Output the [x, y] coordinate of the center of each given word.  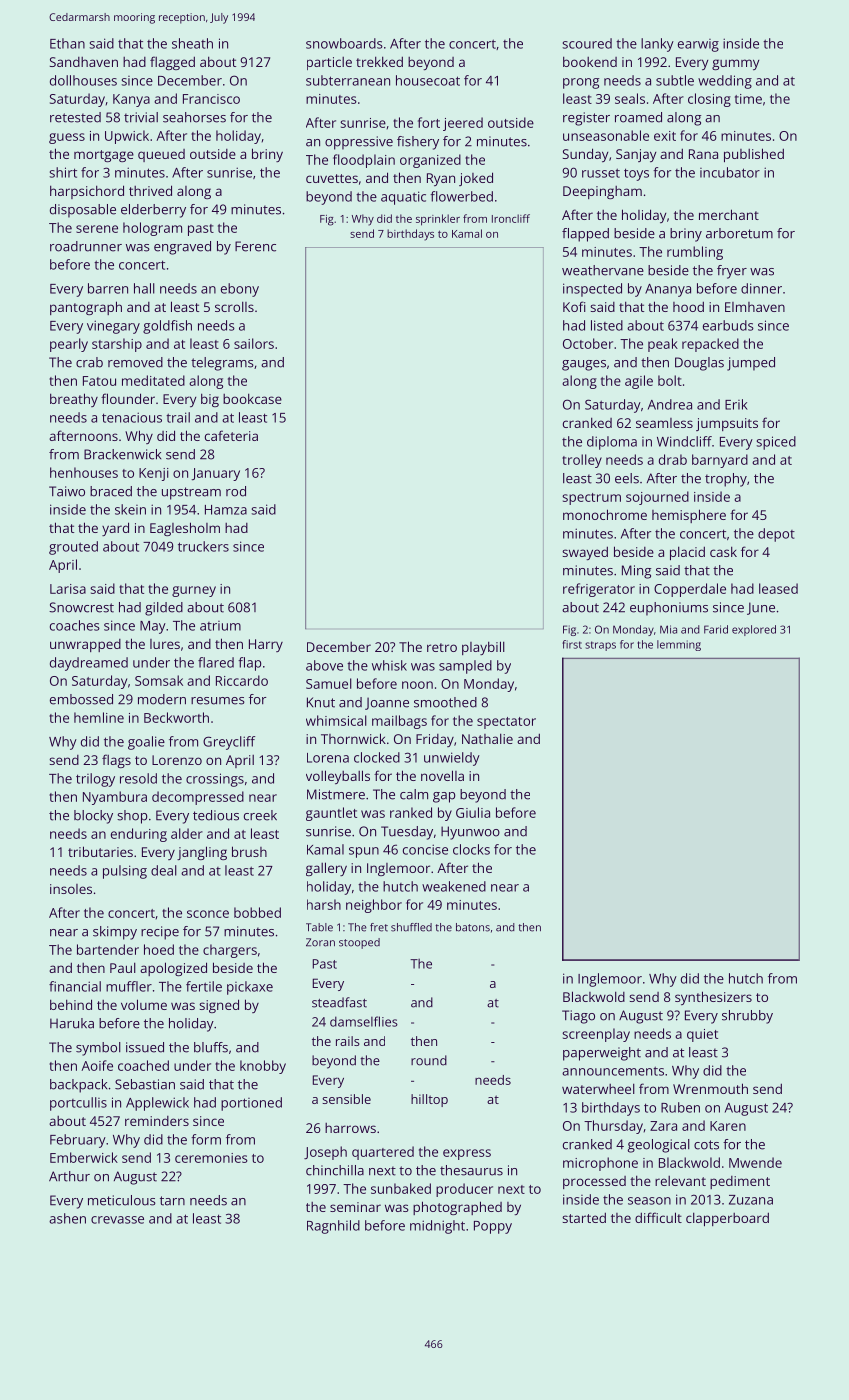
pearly [69, 345]
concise [425, 849]
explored [754, 630]
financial [75, 986]
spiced [776, 443]
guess [67, 138]
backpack [78, 1086]
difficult [658, 1217]
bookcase [252, 398]
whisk [389, 665]
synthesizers [713, 998]
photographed [457, 1208]
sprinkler [438, 220]
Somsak [159, 680]
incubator [730, 172]
